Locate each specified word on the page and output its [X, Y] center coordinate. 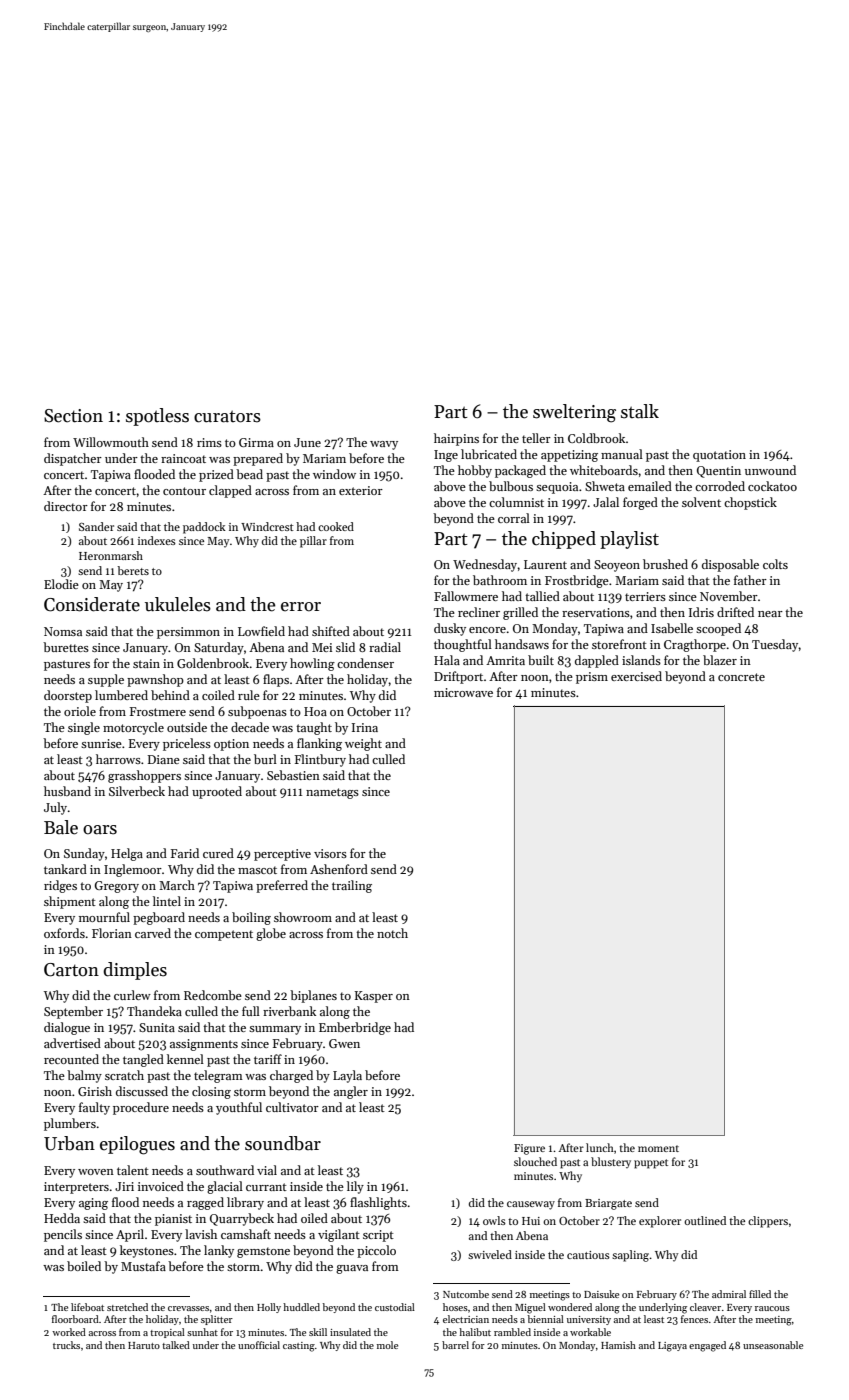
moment [658, 1148]
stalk [640, 411]
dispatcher [73, 459]
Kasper [373, 997]
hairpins [456, 439]
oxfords [64, 933]
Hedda [62, 1218]
